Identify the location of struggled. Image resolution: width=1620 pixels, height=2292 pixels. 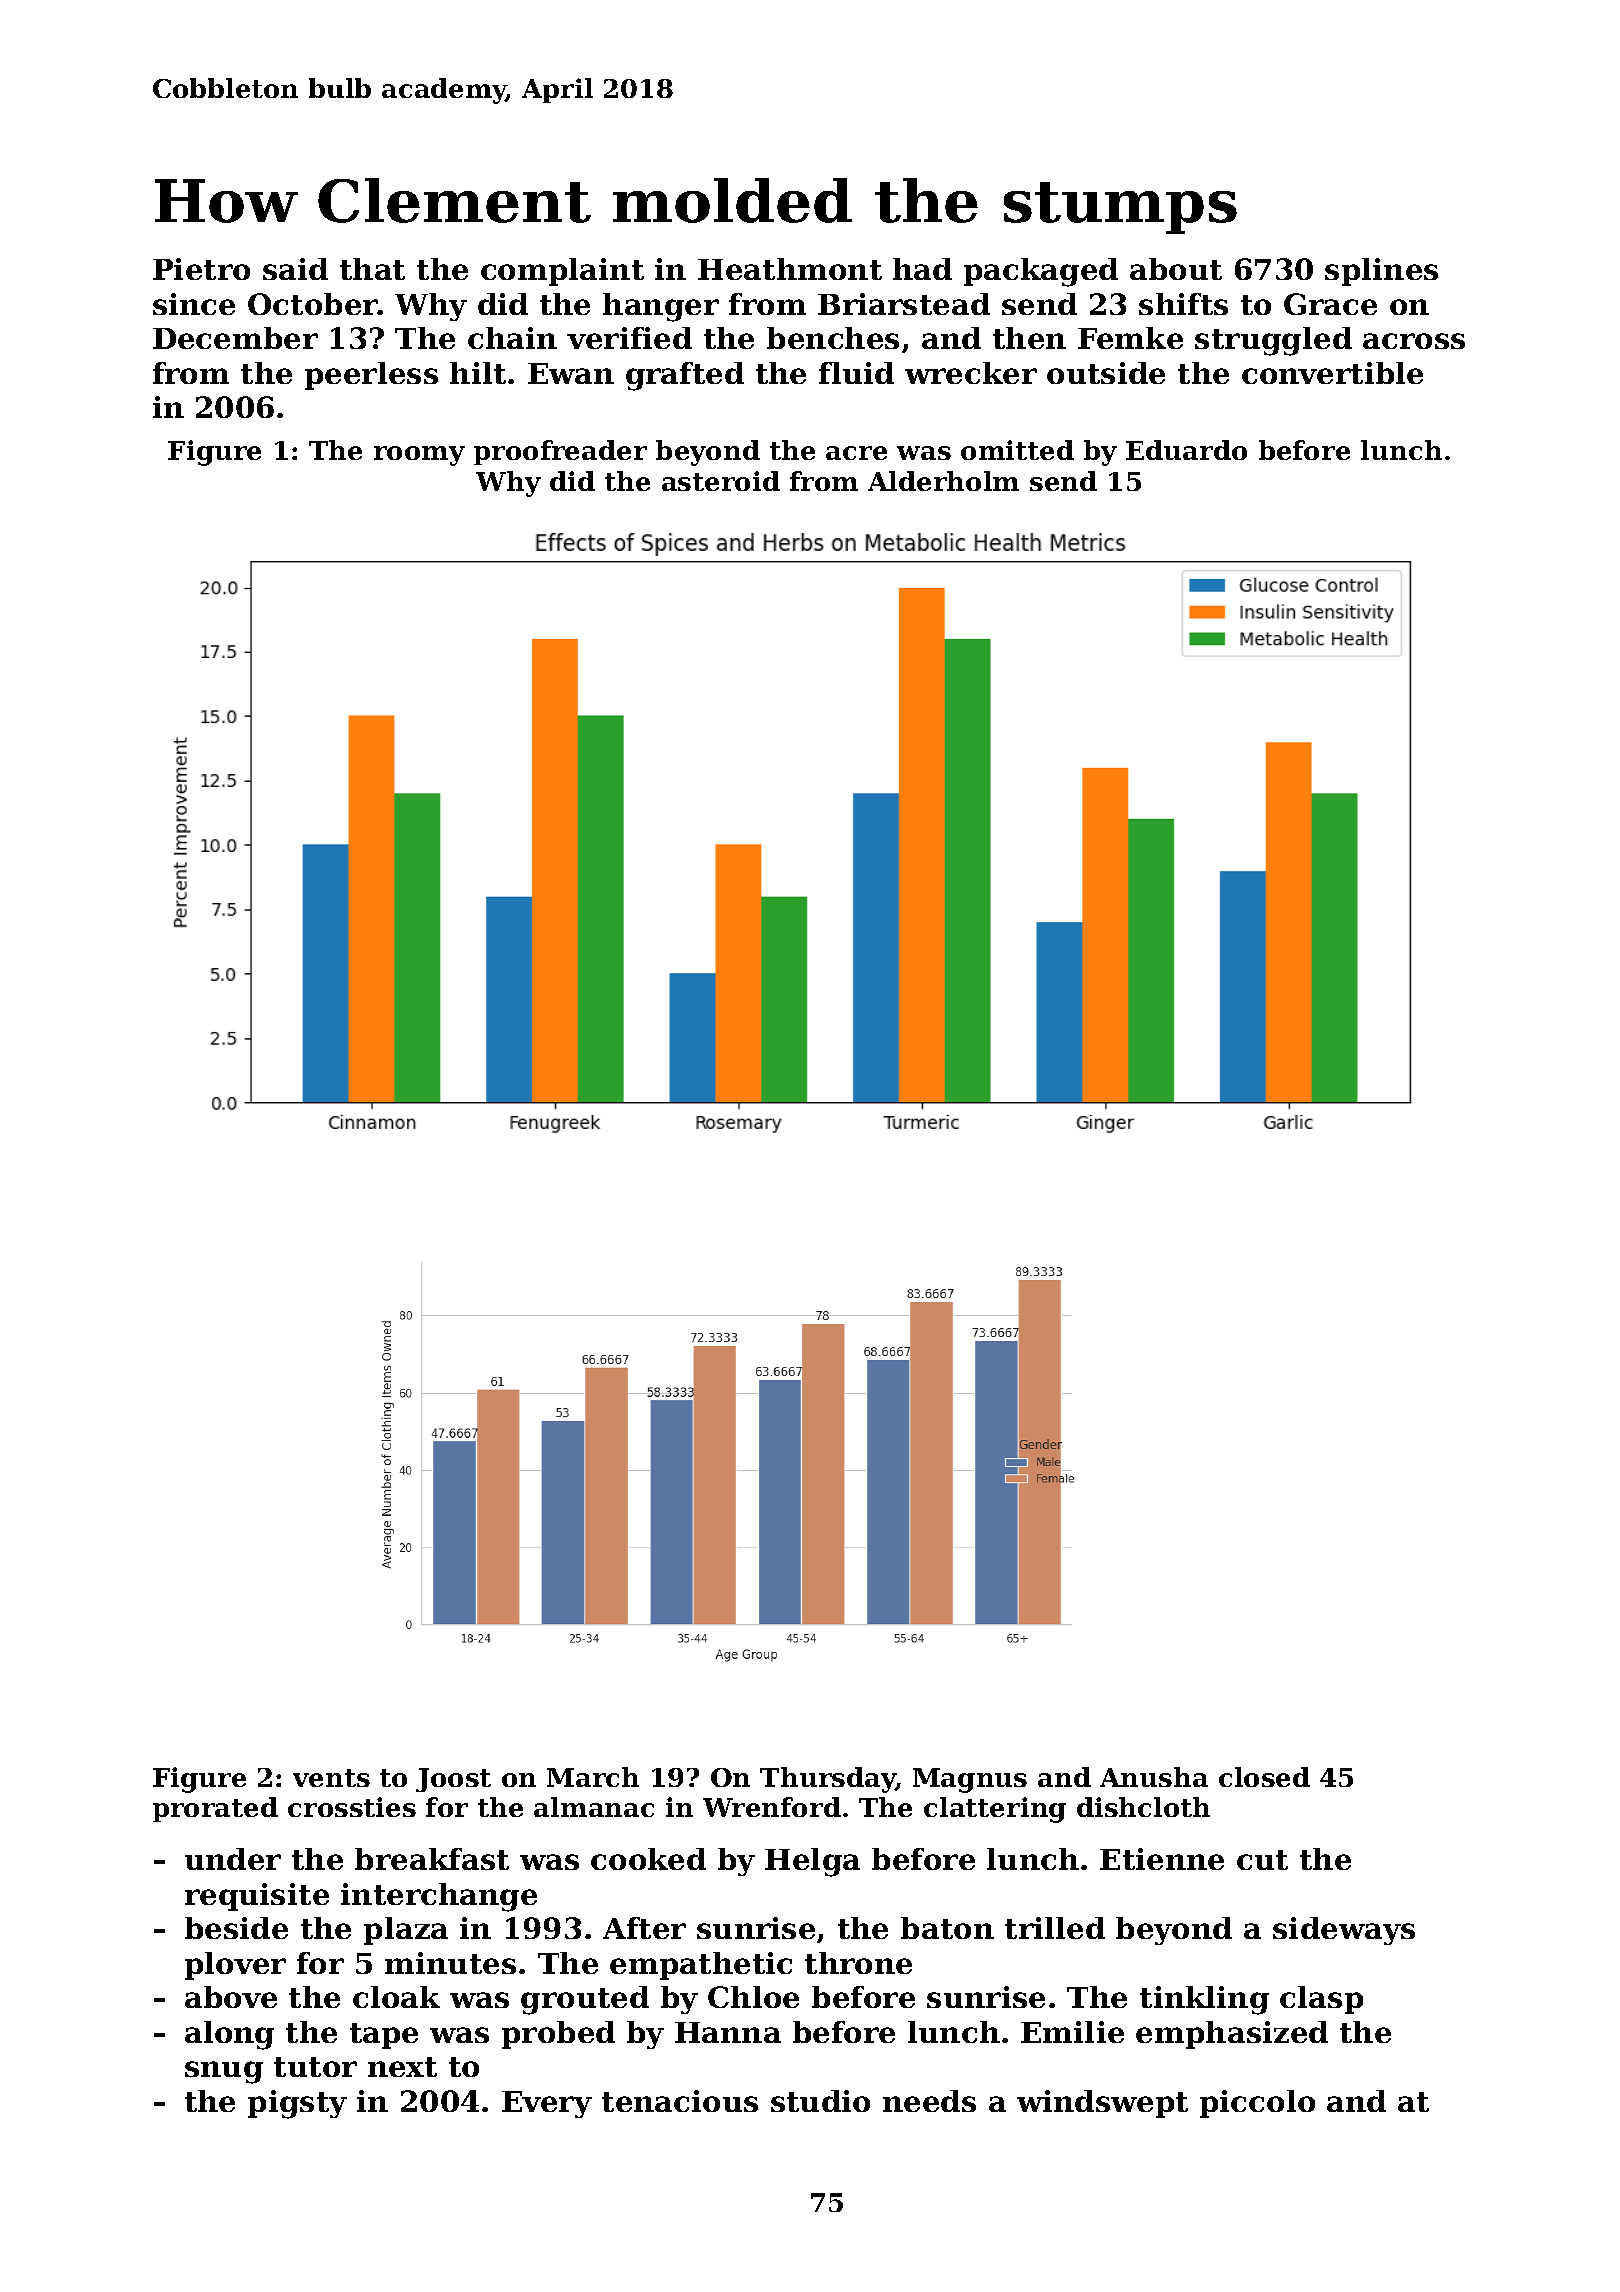
(1273, 341).
